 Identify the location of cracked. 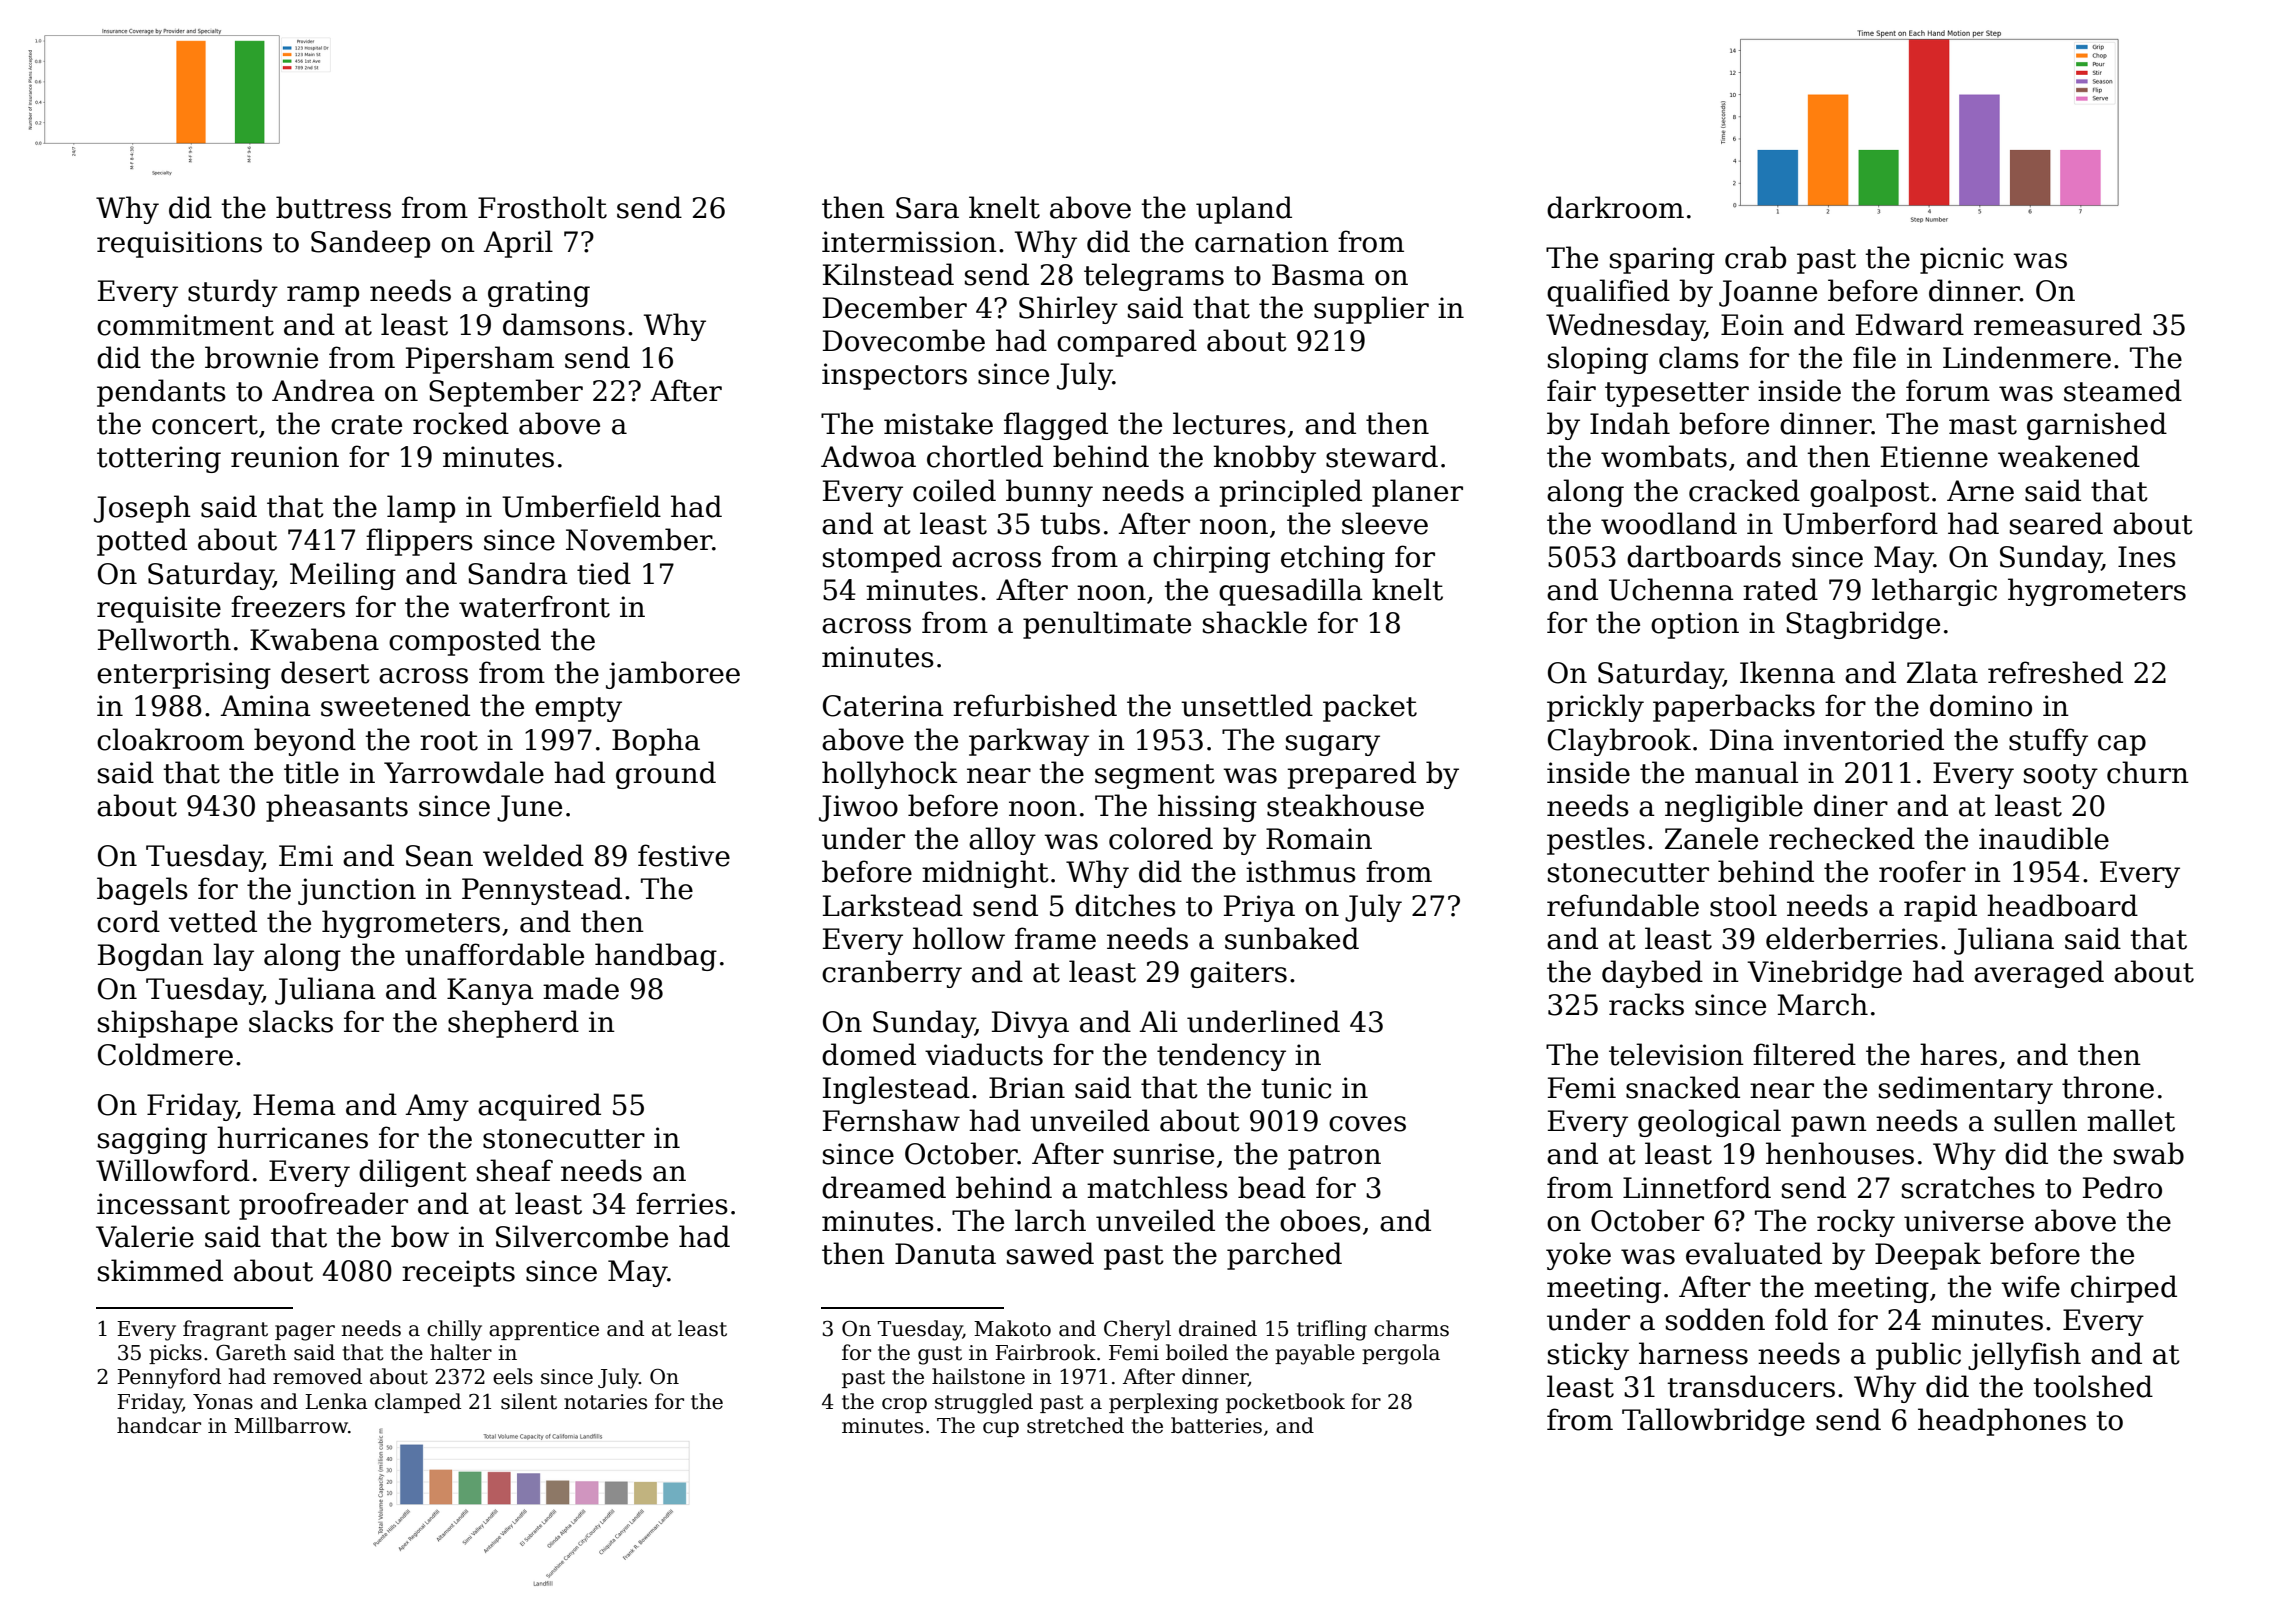
(1744, 490).
